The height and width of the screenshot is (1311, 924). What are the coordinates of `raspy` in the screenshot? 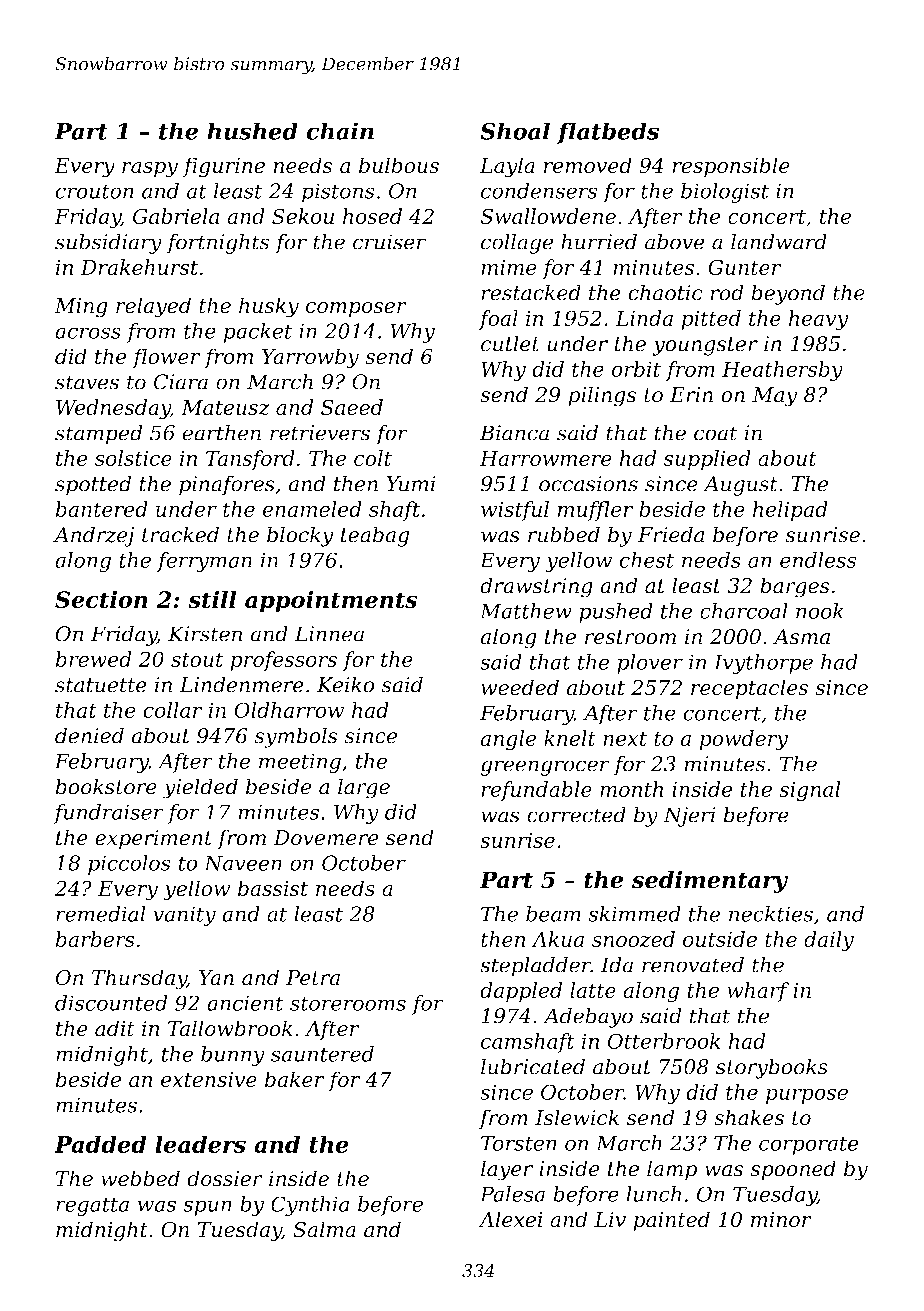 It's located at (150, 170).
